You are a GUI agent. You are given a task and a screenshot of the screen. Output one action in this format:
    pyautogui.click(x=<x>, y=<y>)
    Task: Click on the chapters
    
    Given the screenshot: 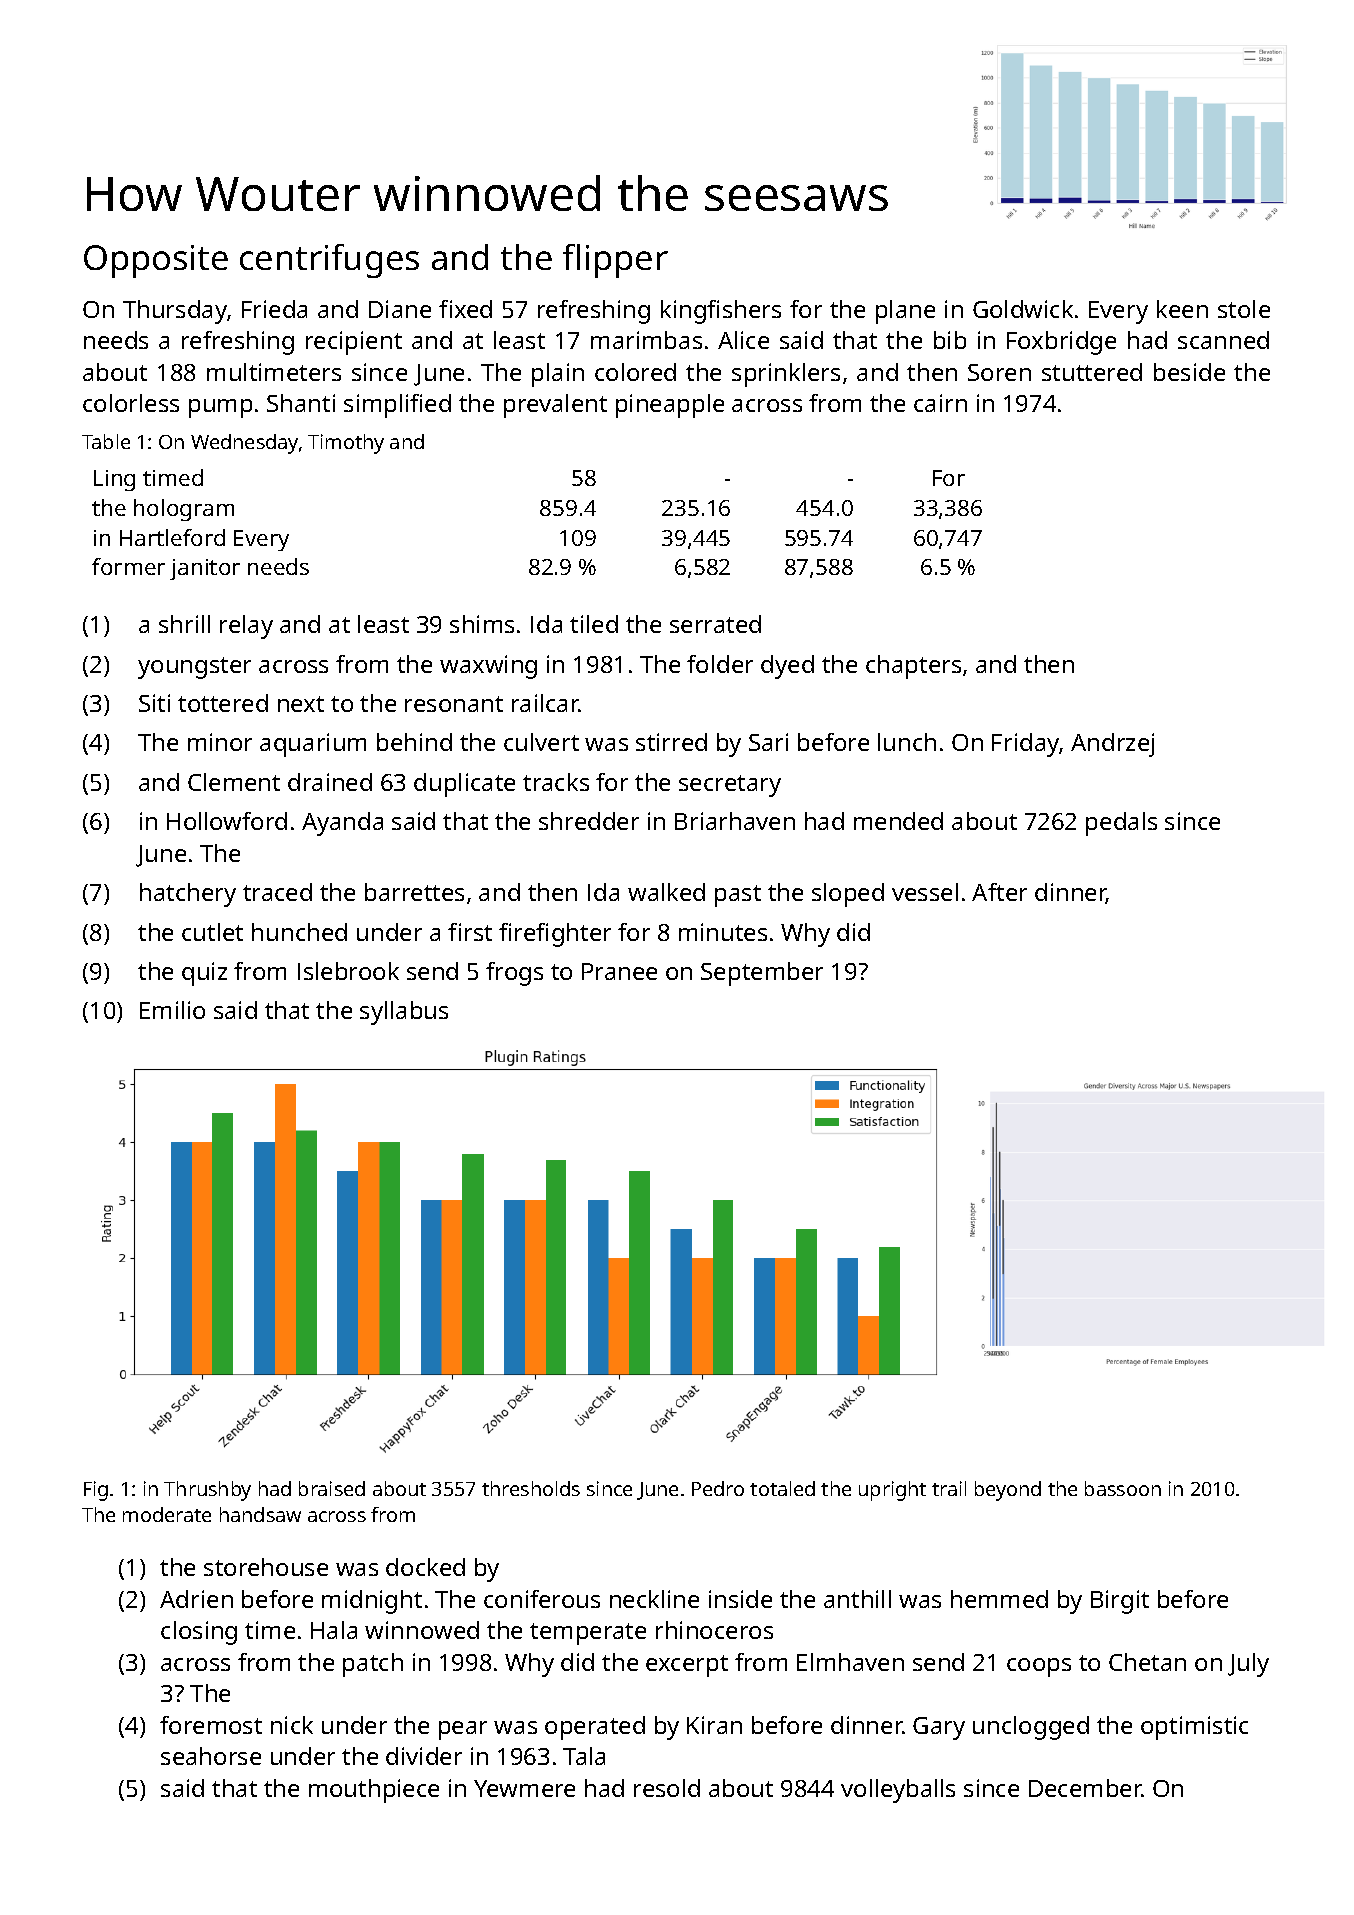 What is the action you would take?
    pyautogui.click(x=913, y=667)
